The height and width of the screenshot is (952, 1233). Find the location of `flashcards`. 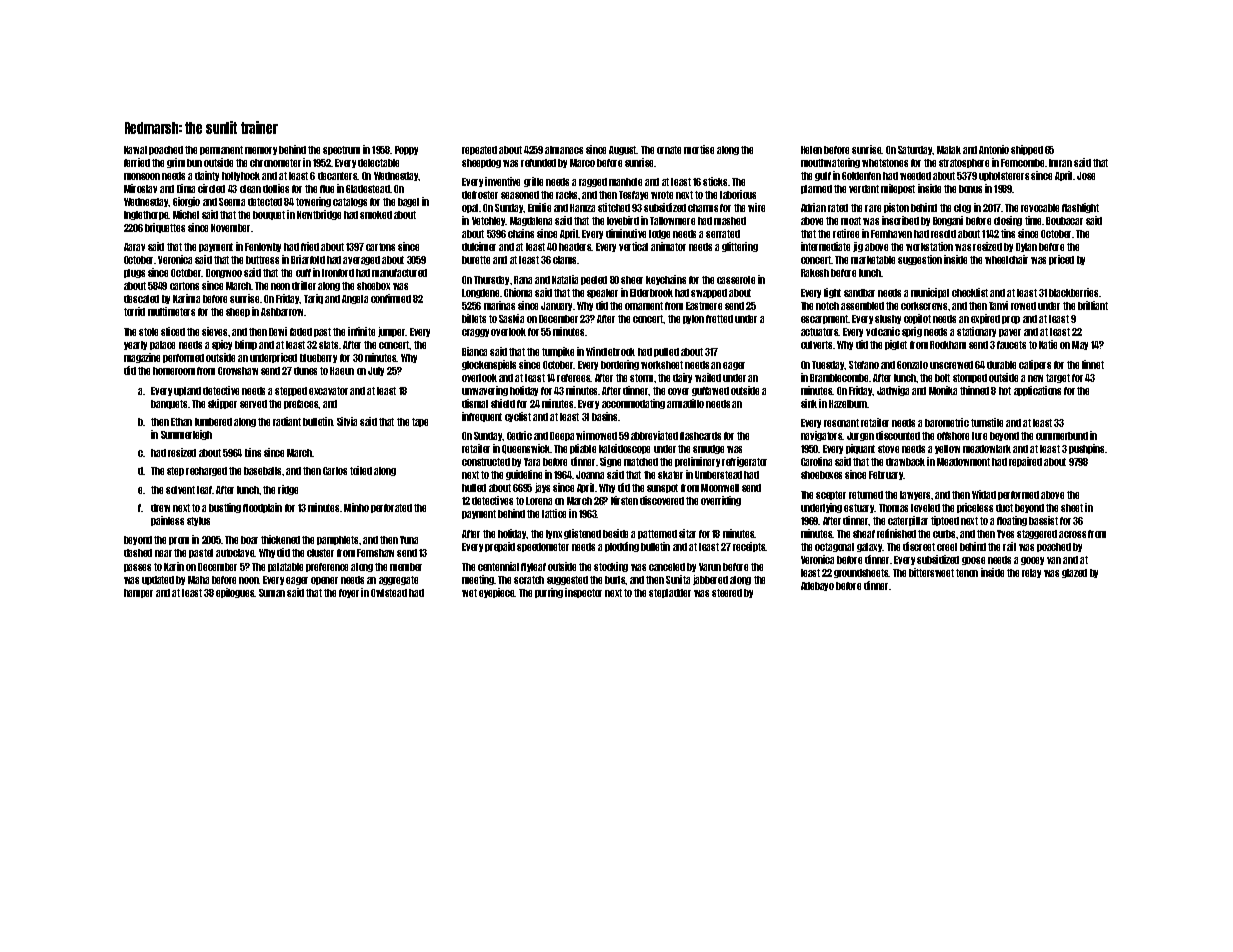

flashcards is located at coordinates (700, 436).
